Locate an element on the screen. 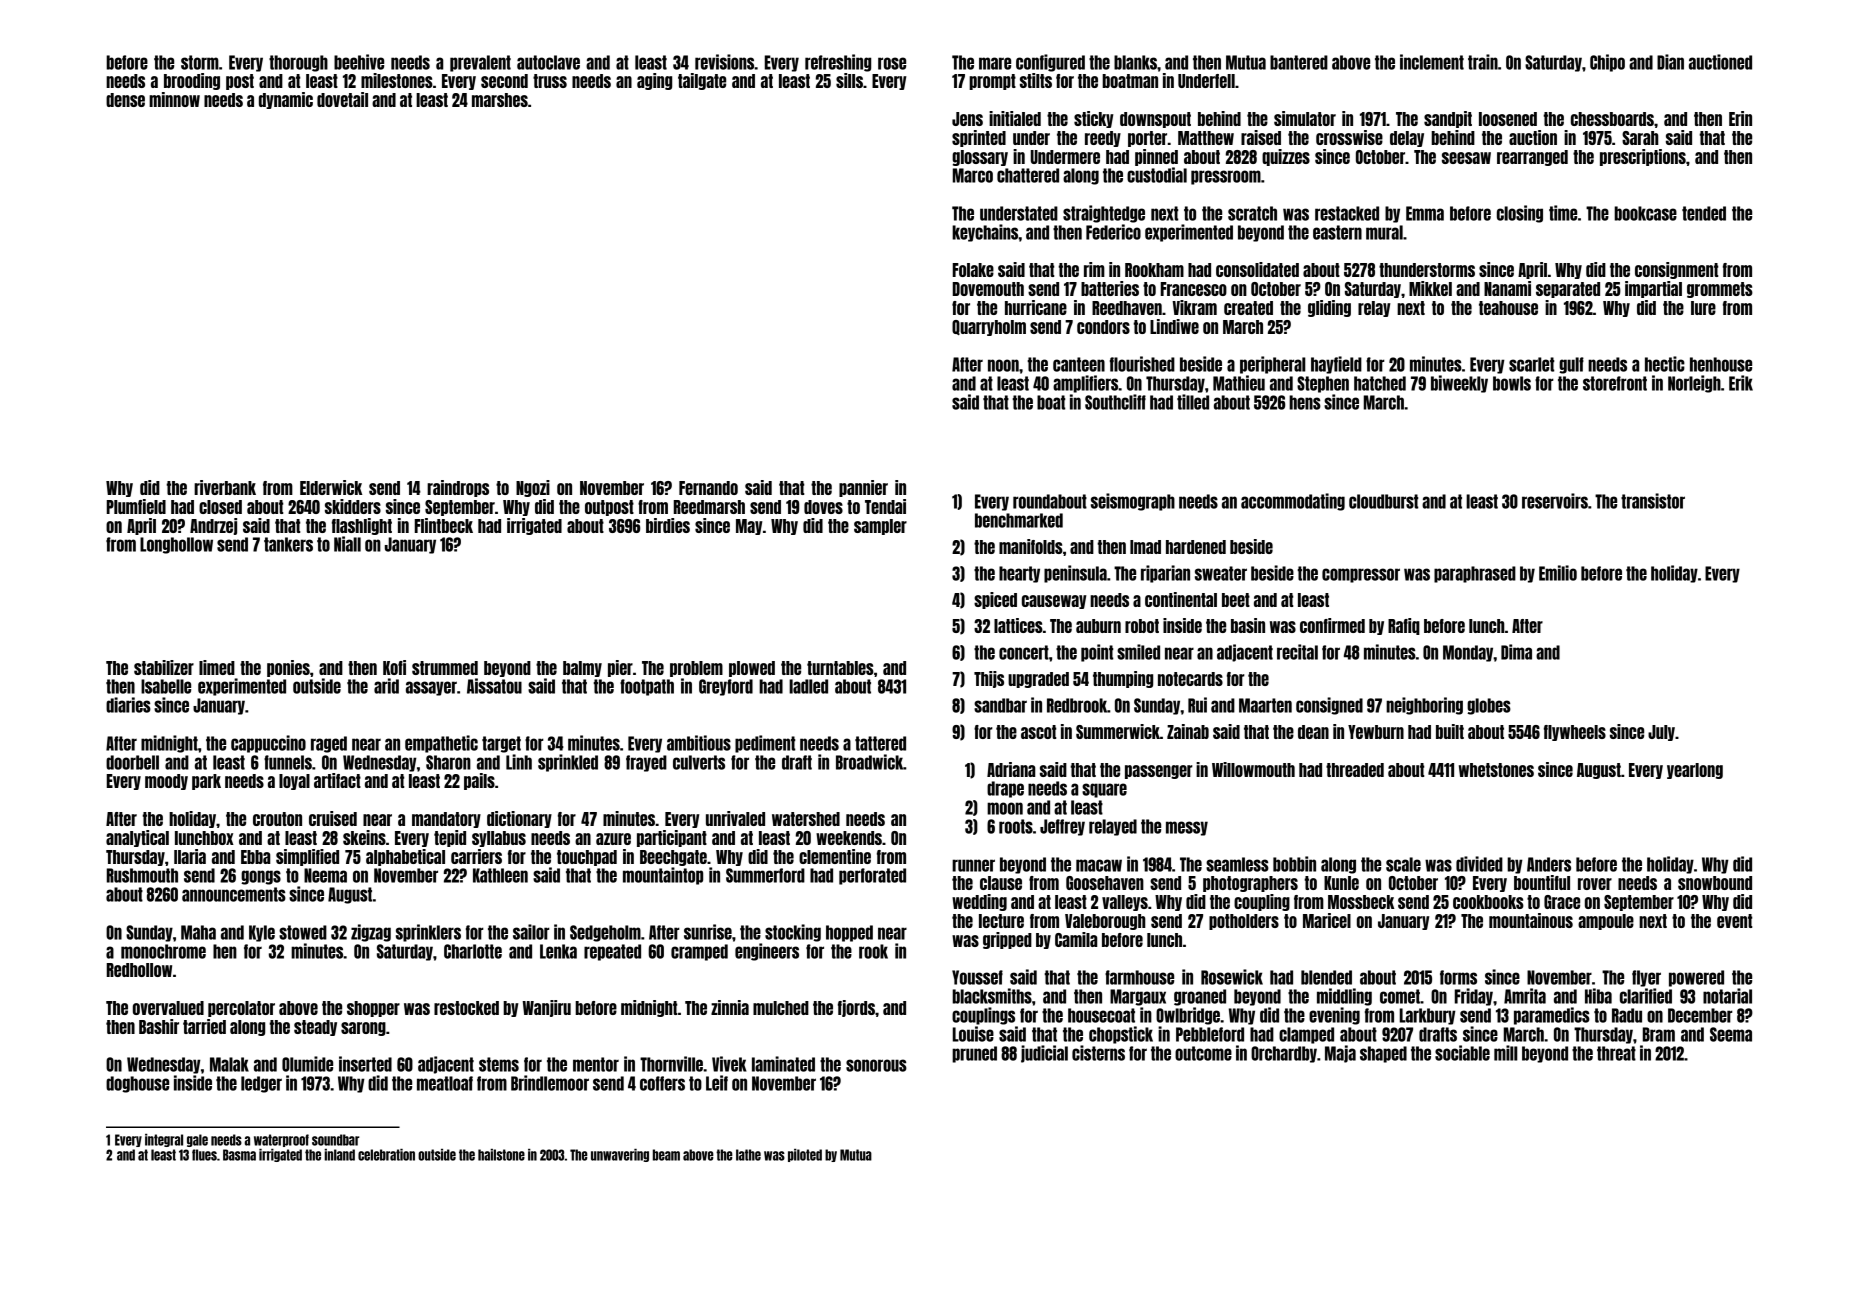 This screenshot has width=1859, height=1315. blanks is located at coordinates (1135, 62).
